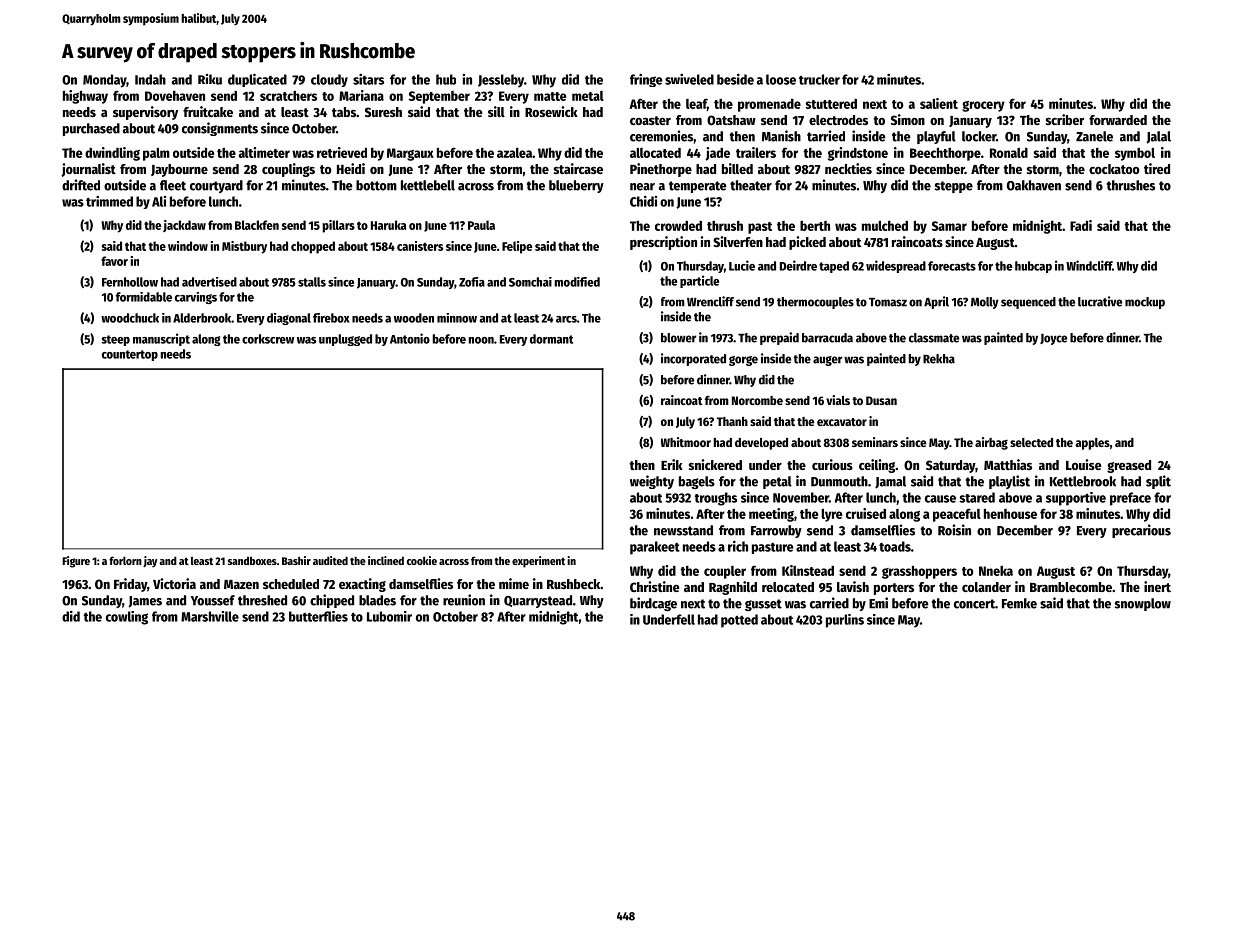 The image size is (1233, 952). I want to click on apples, so click(1092, 444).
